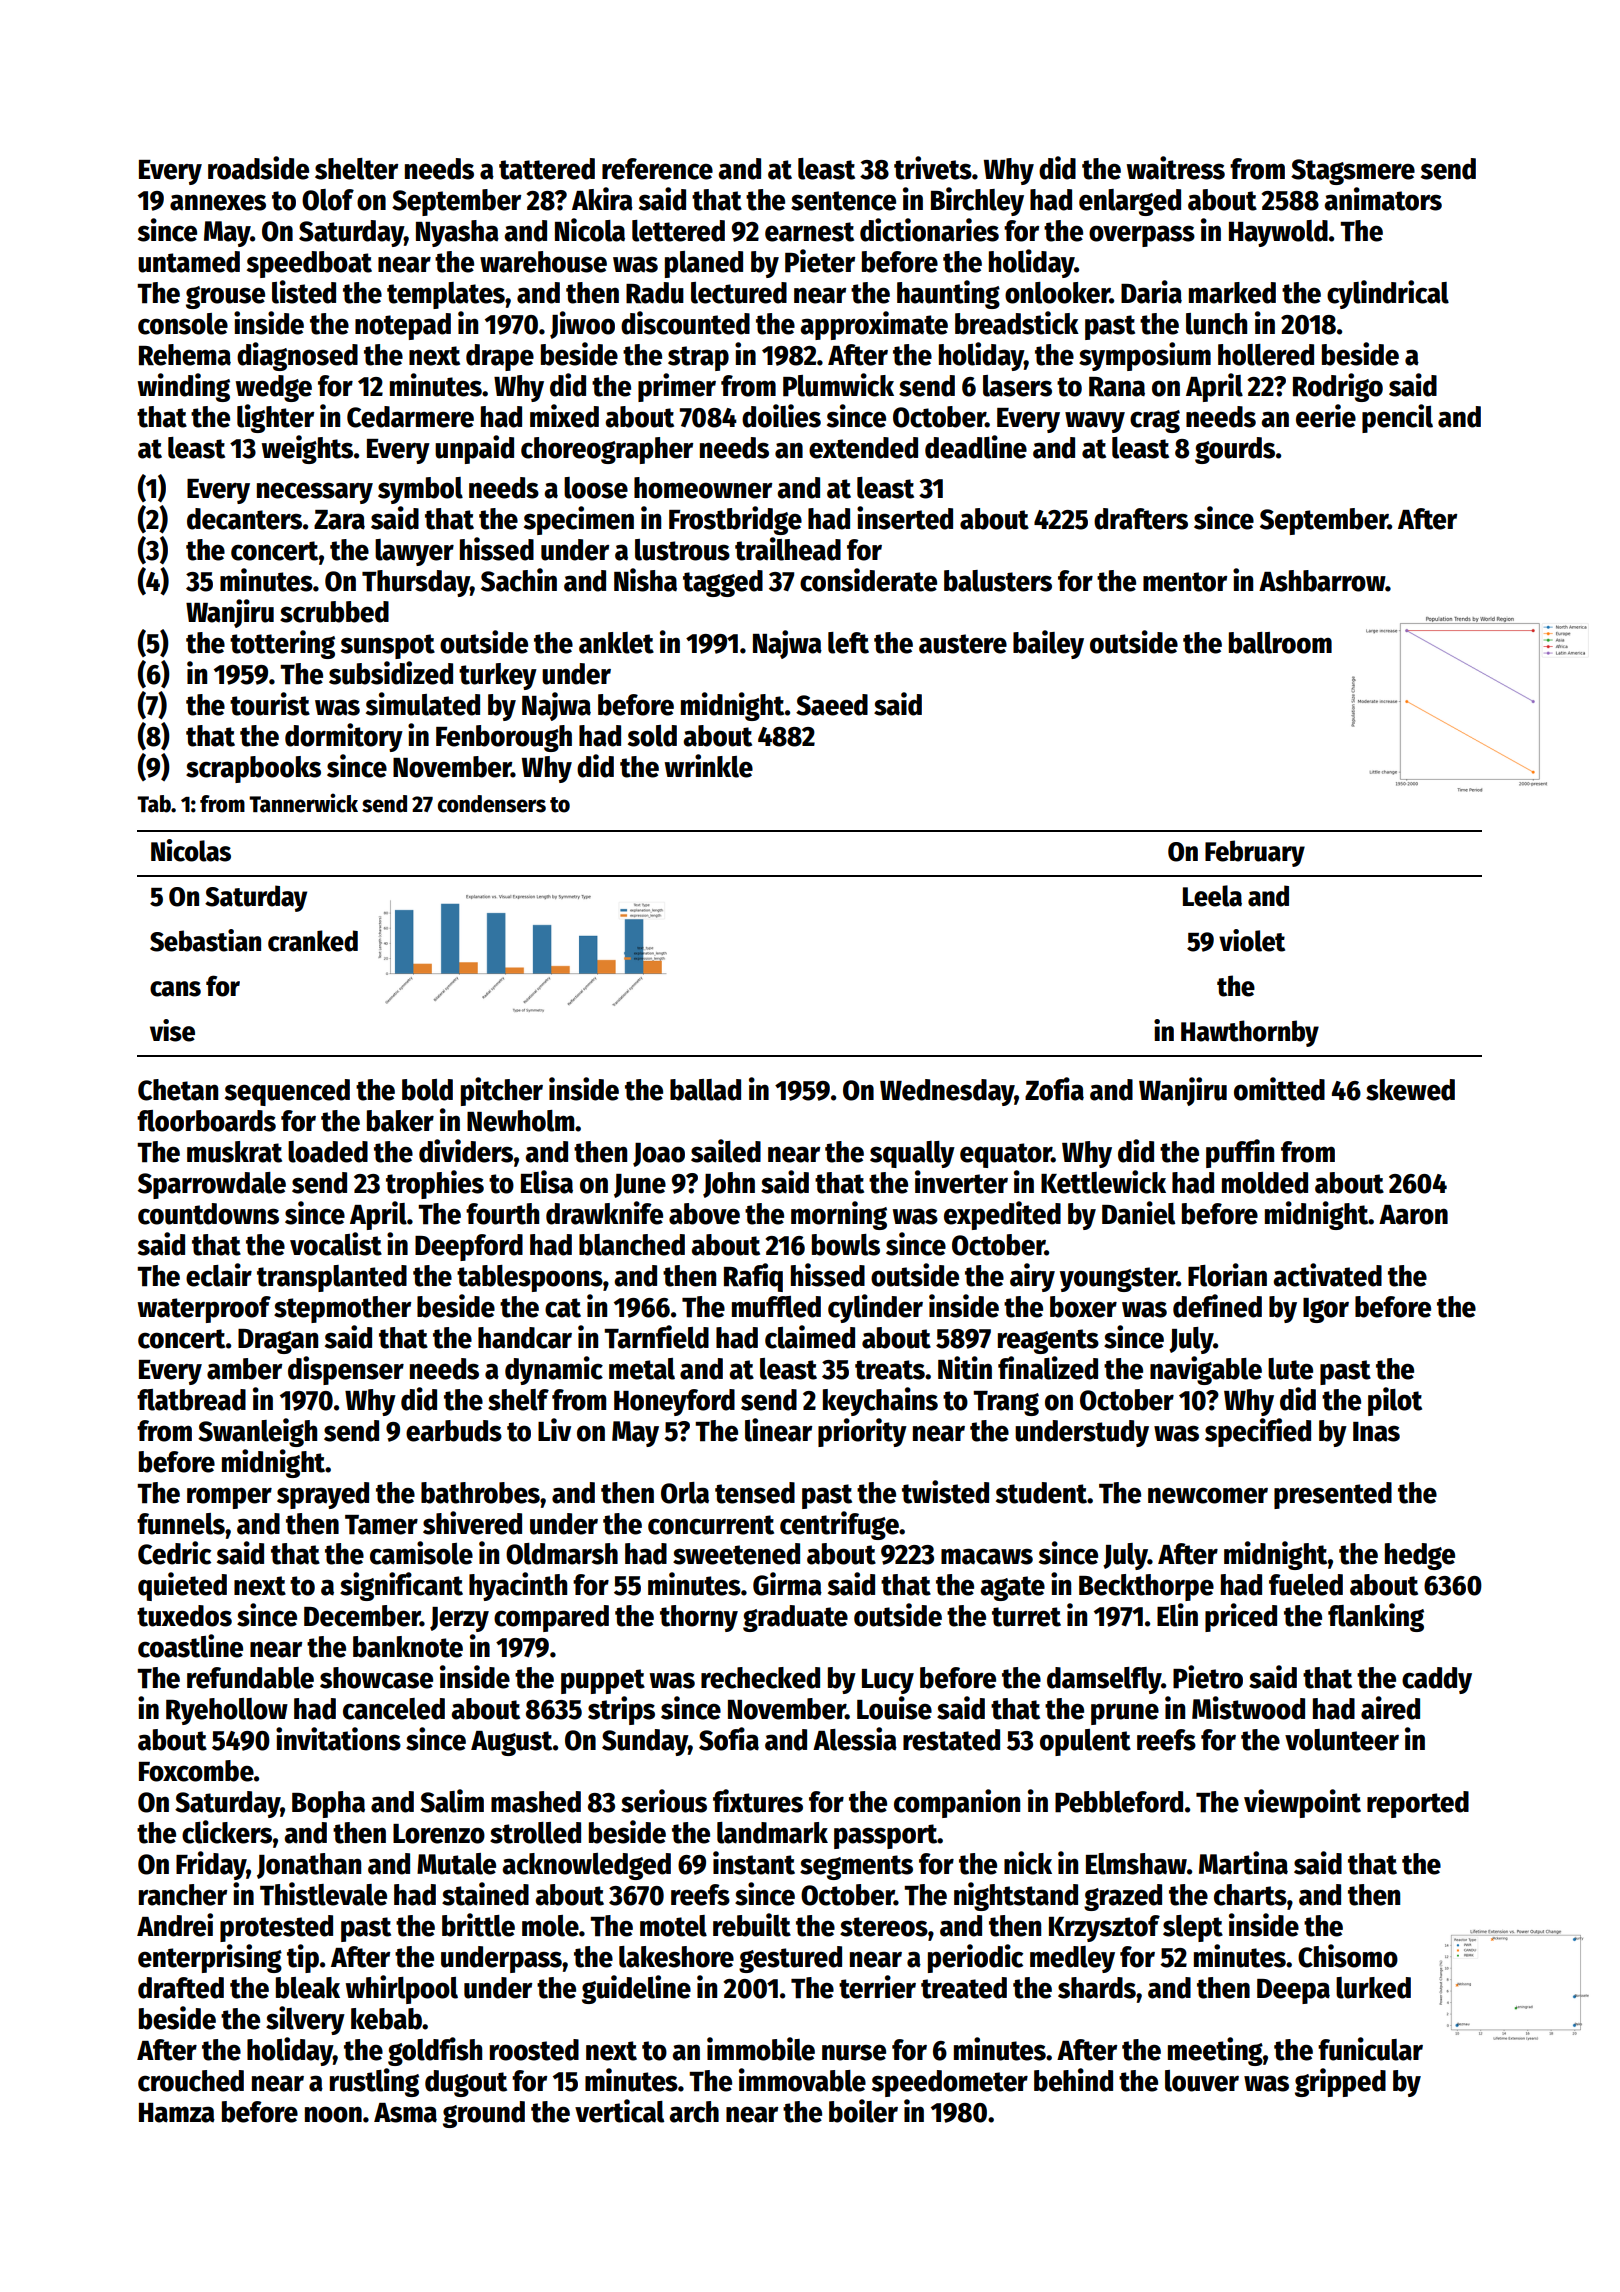 The width and height of the image is (1620, 2292). I want to click on Stagsmere, so click(1353, 172).
